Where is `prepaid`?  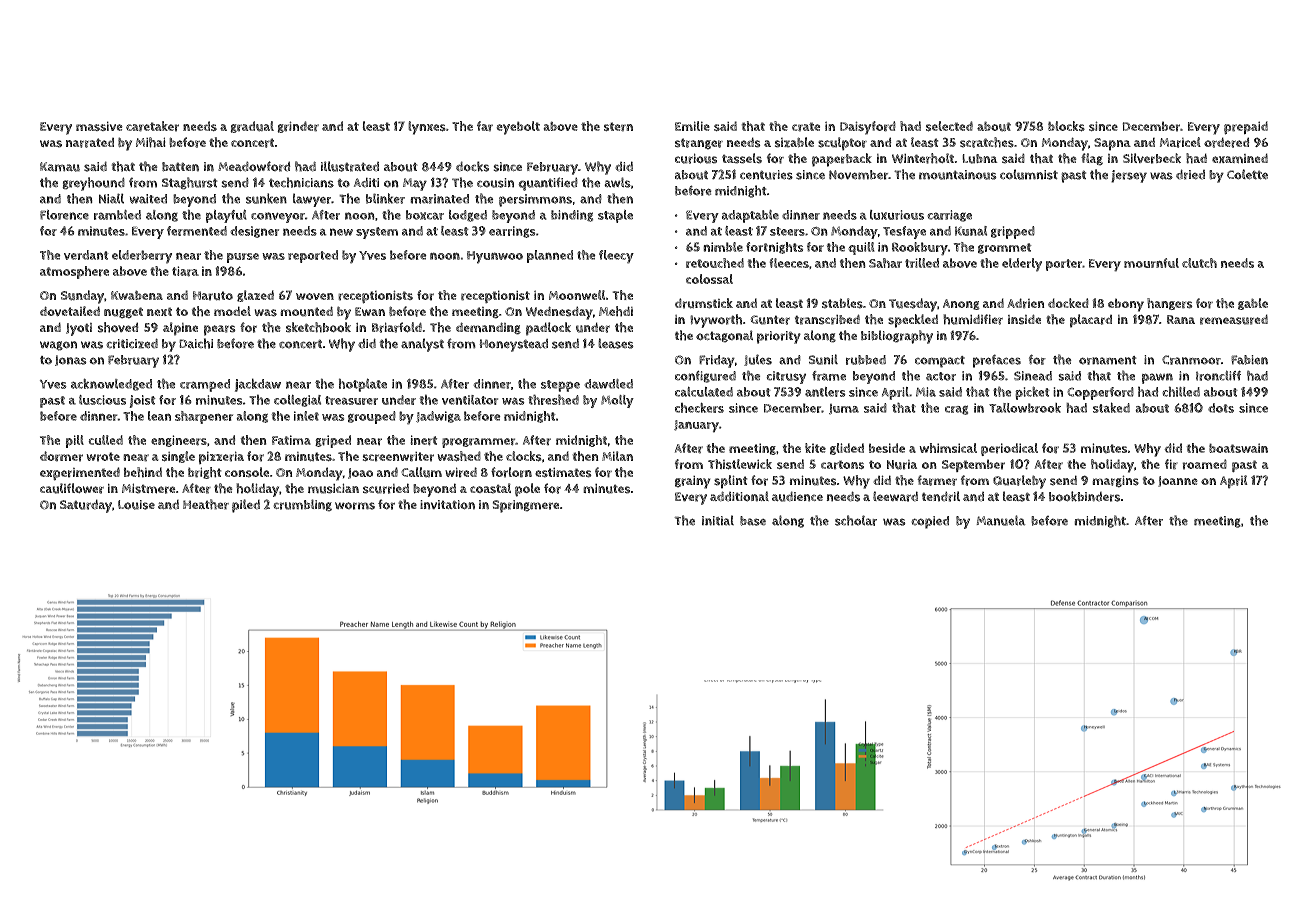 prepaid is located at coordinates (1246, 128).
